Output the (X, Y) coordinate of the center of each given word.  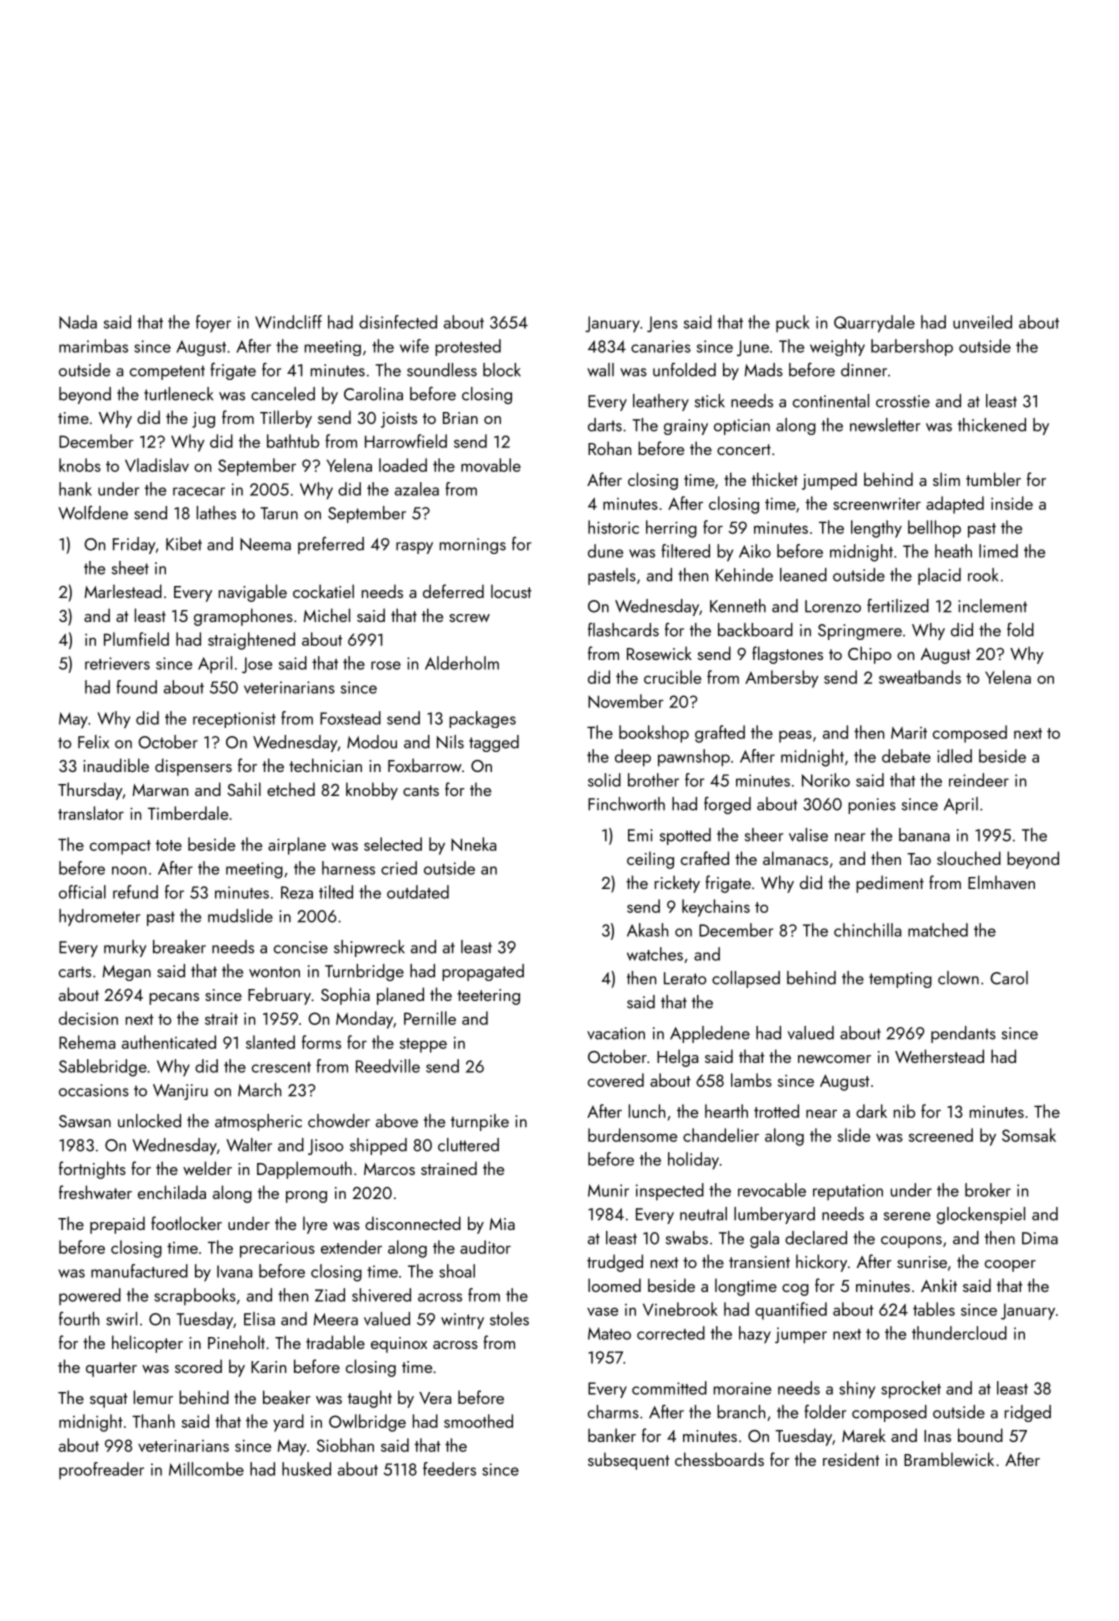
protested (468, 347)
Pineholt (236, 1342)
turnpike (480, 1122)
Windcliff (288, 322)
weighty (837, 347)
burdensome (632, 1135)
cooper (1010, 1266)
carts (75, 972)
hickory (821, 1263)
